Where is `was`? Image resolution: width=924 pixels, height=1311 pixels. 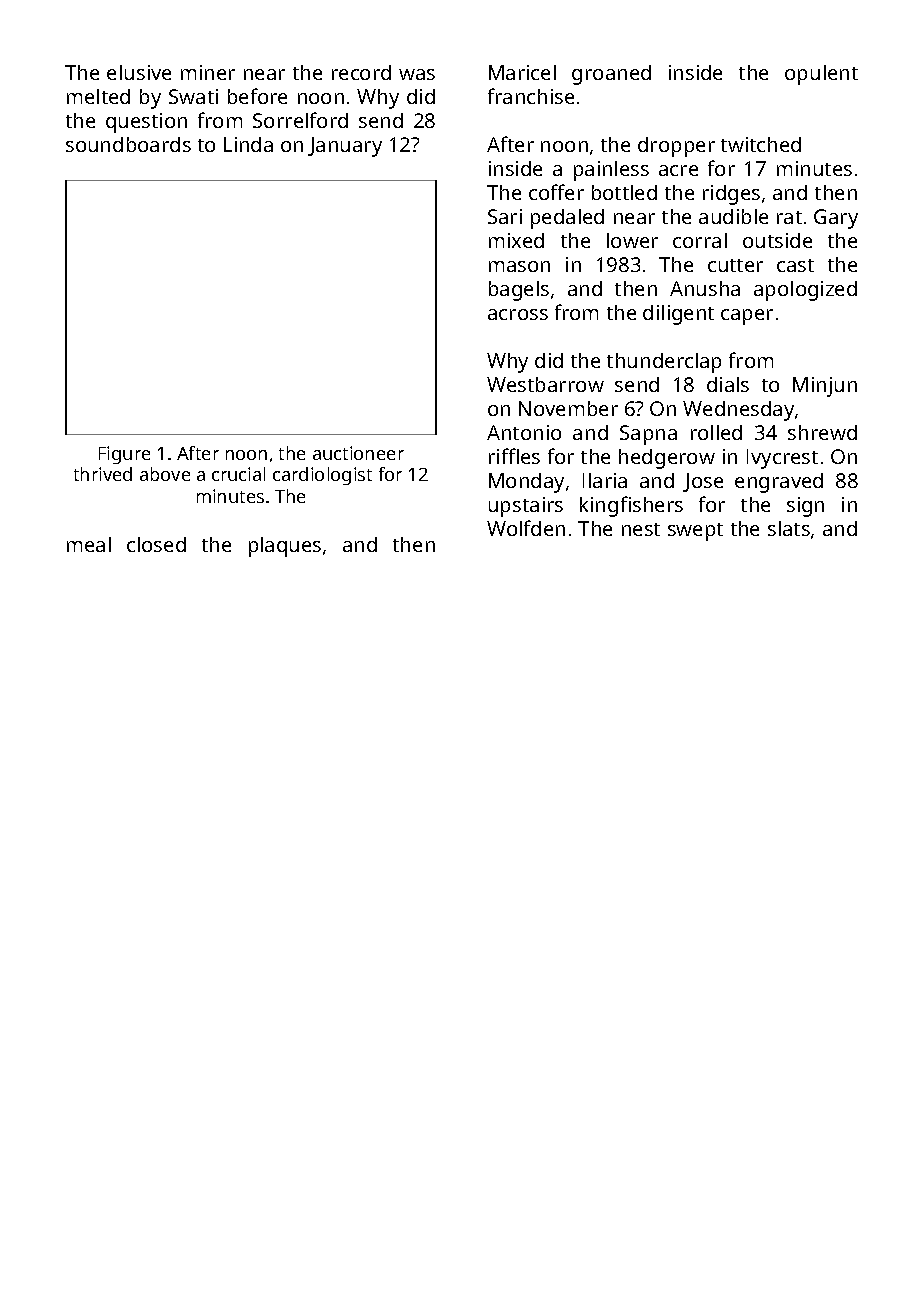
was is located at coordinates (417, 74).
